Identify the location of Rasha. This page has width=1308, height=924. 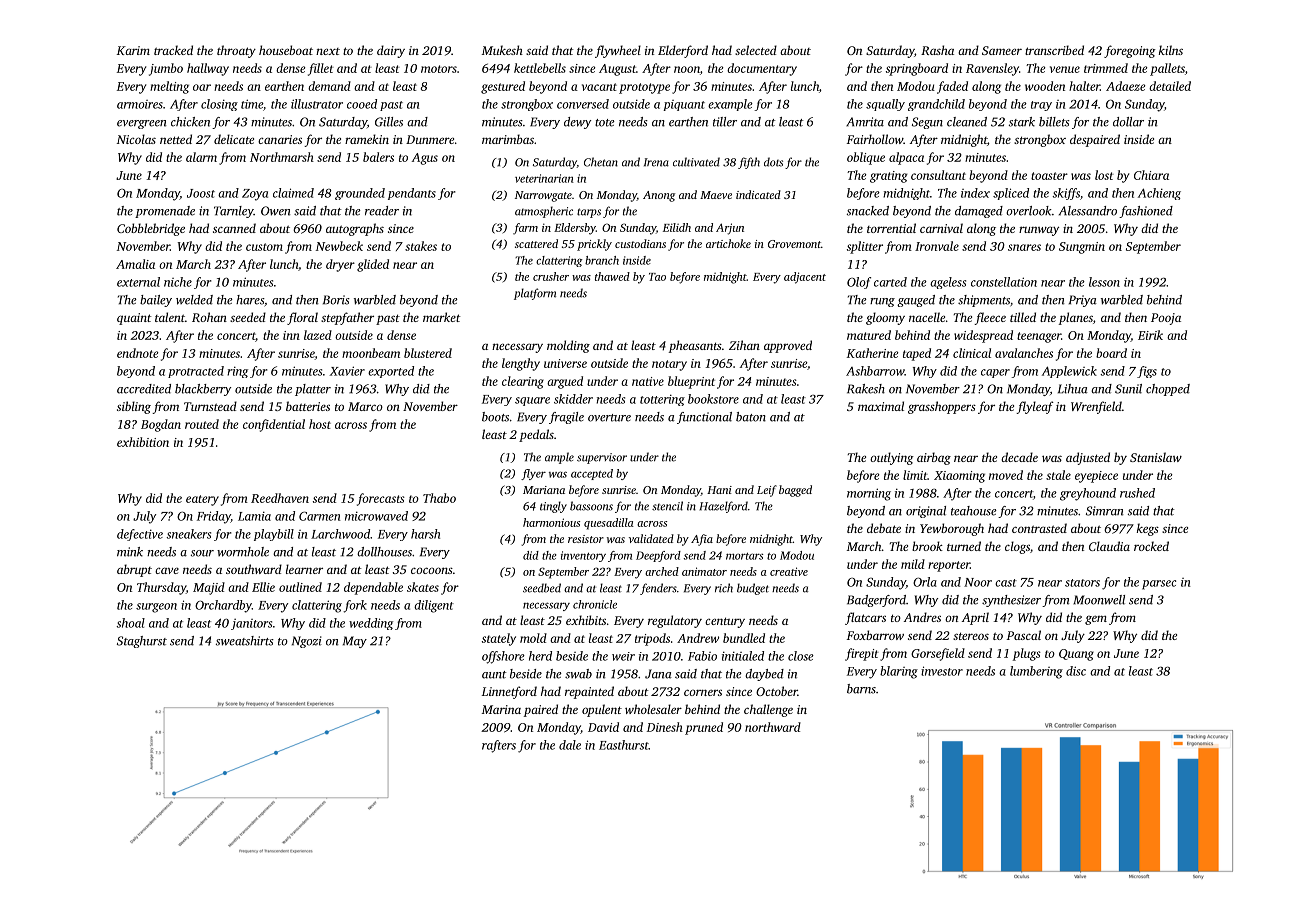
(937, 50).
